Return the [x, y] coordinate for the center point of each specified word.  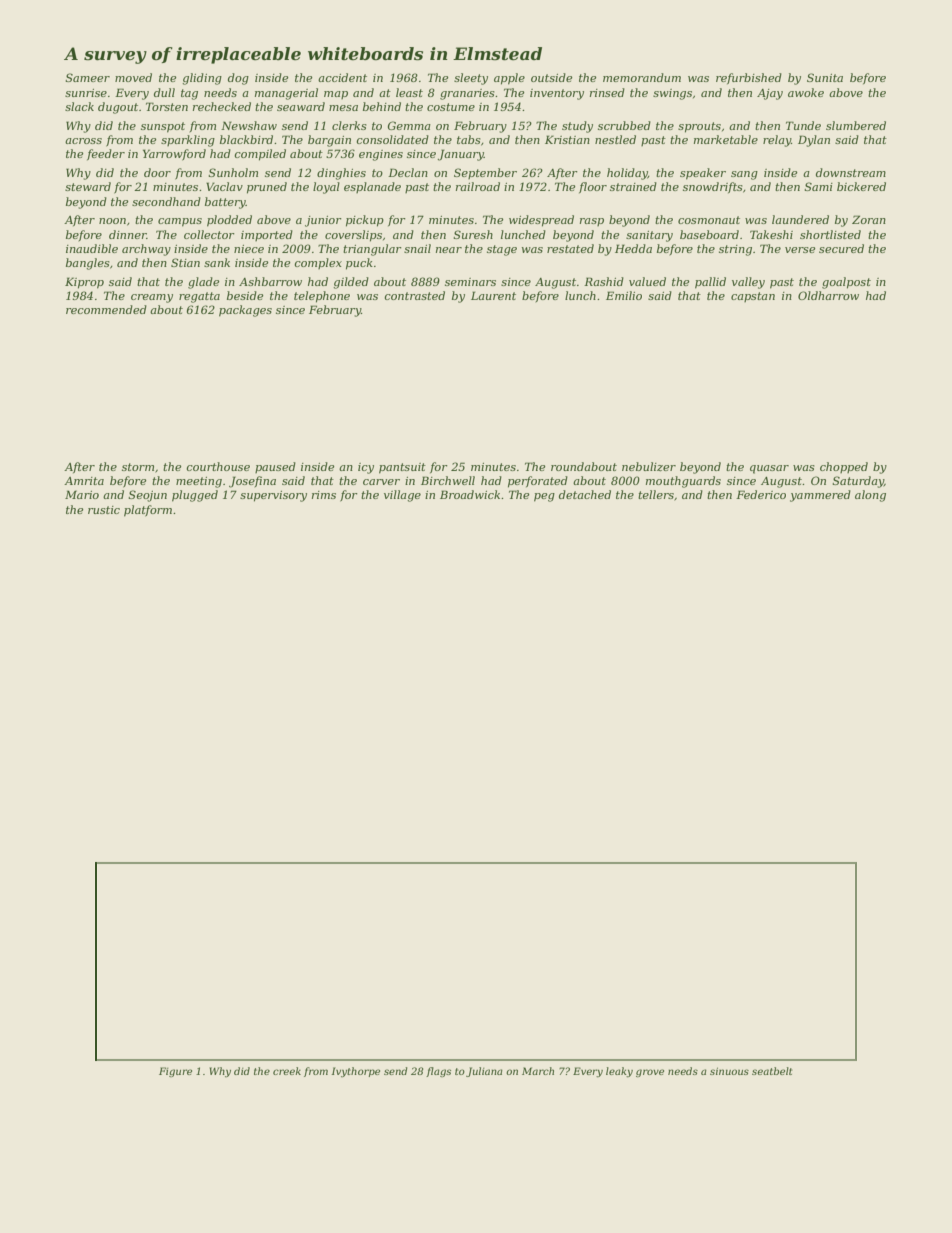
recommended [106, 309]
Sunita [825, 77]
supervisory [273, 496]
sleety [471, 79]
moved [133, 77]
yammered [820, 496]
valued [647, 281]
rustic [104, 510]
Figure [175, 1072]
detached [585, 494]
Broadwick [470, 494]
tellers [656, 494]
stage [502, 250]
